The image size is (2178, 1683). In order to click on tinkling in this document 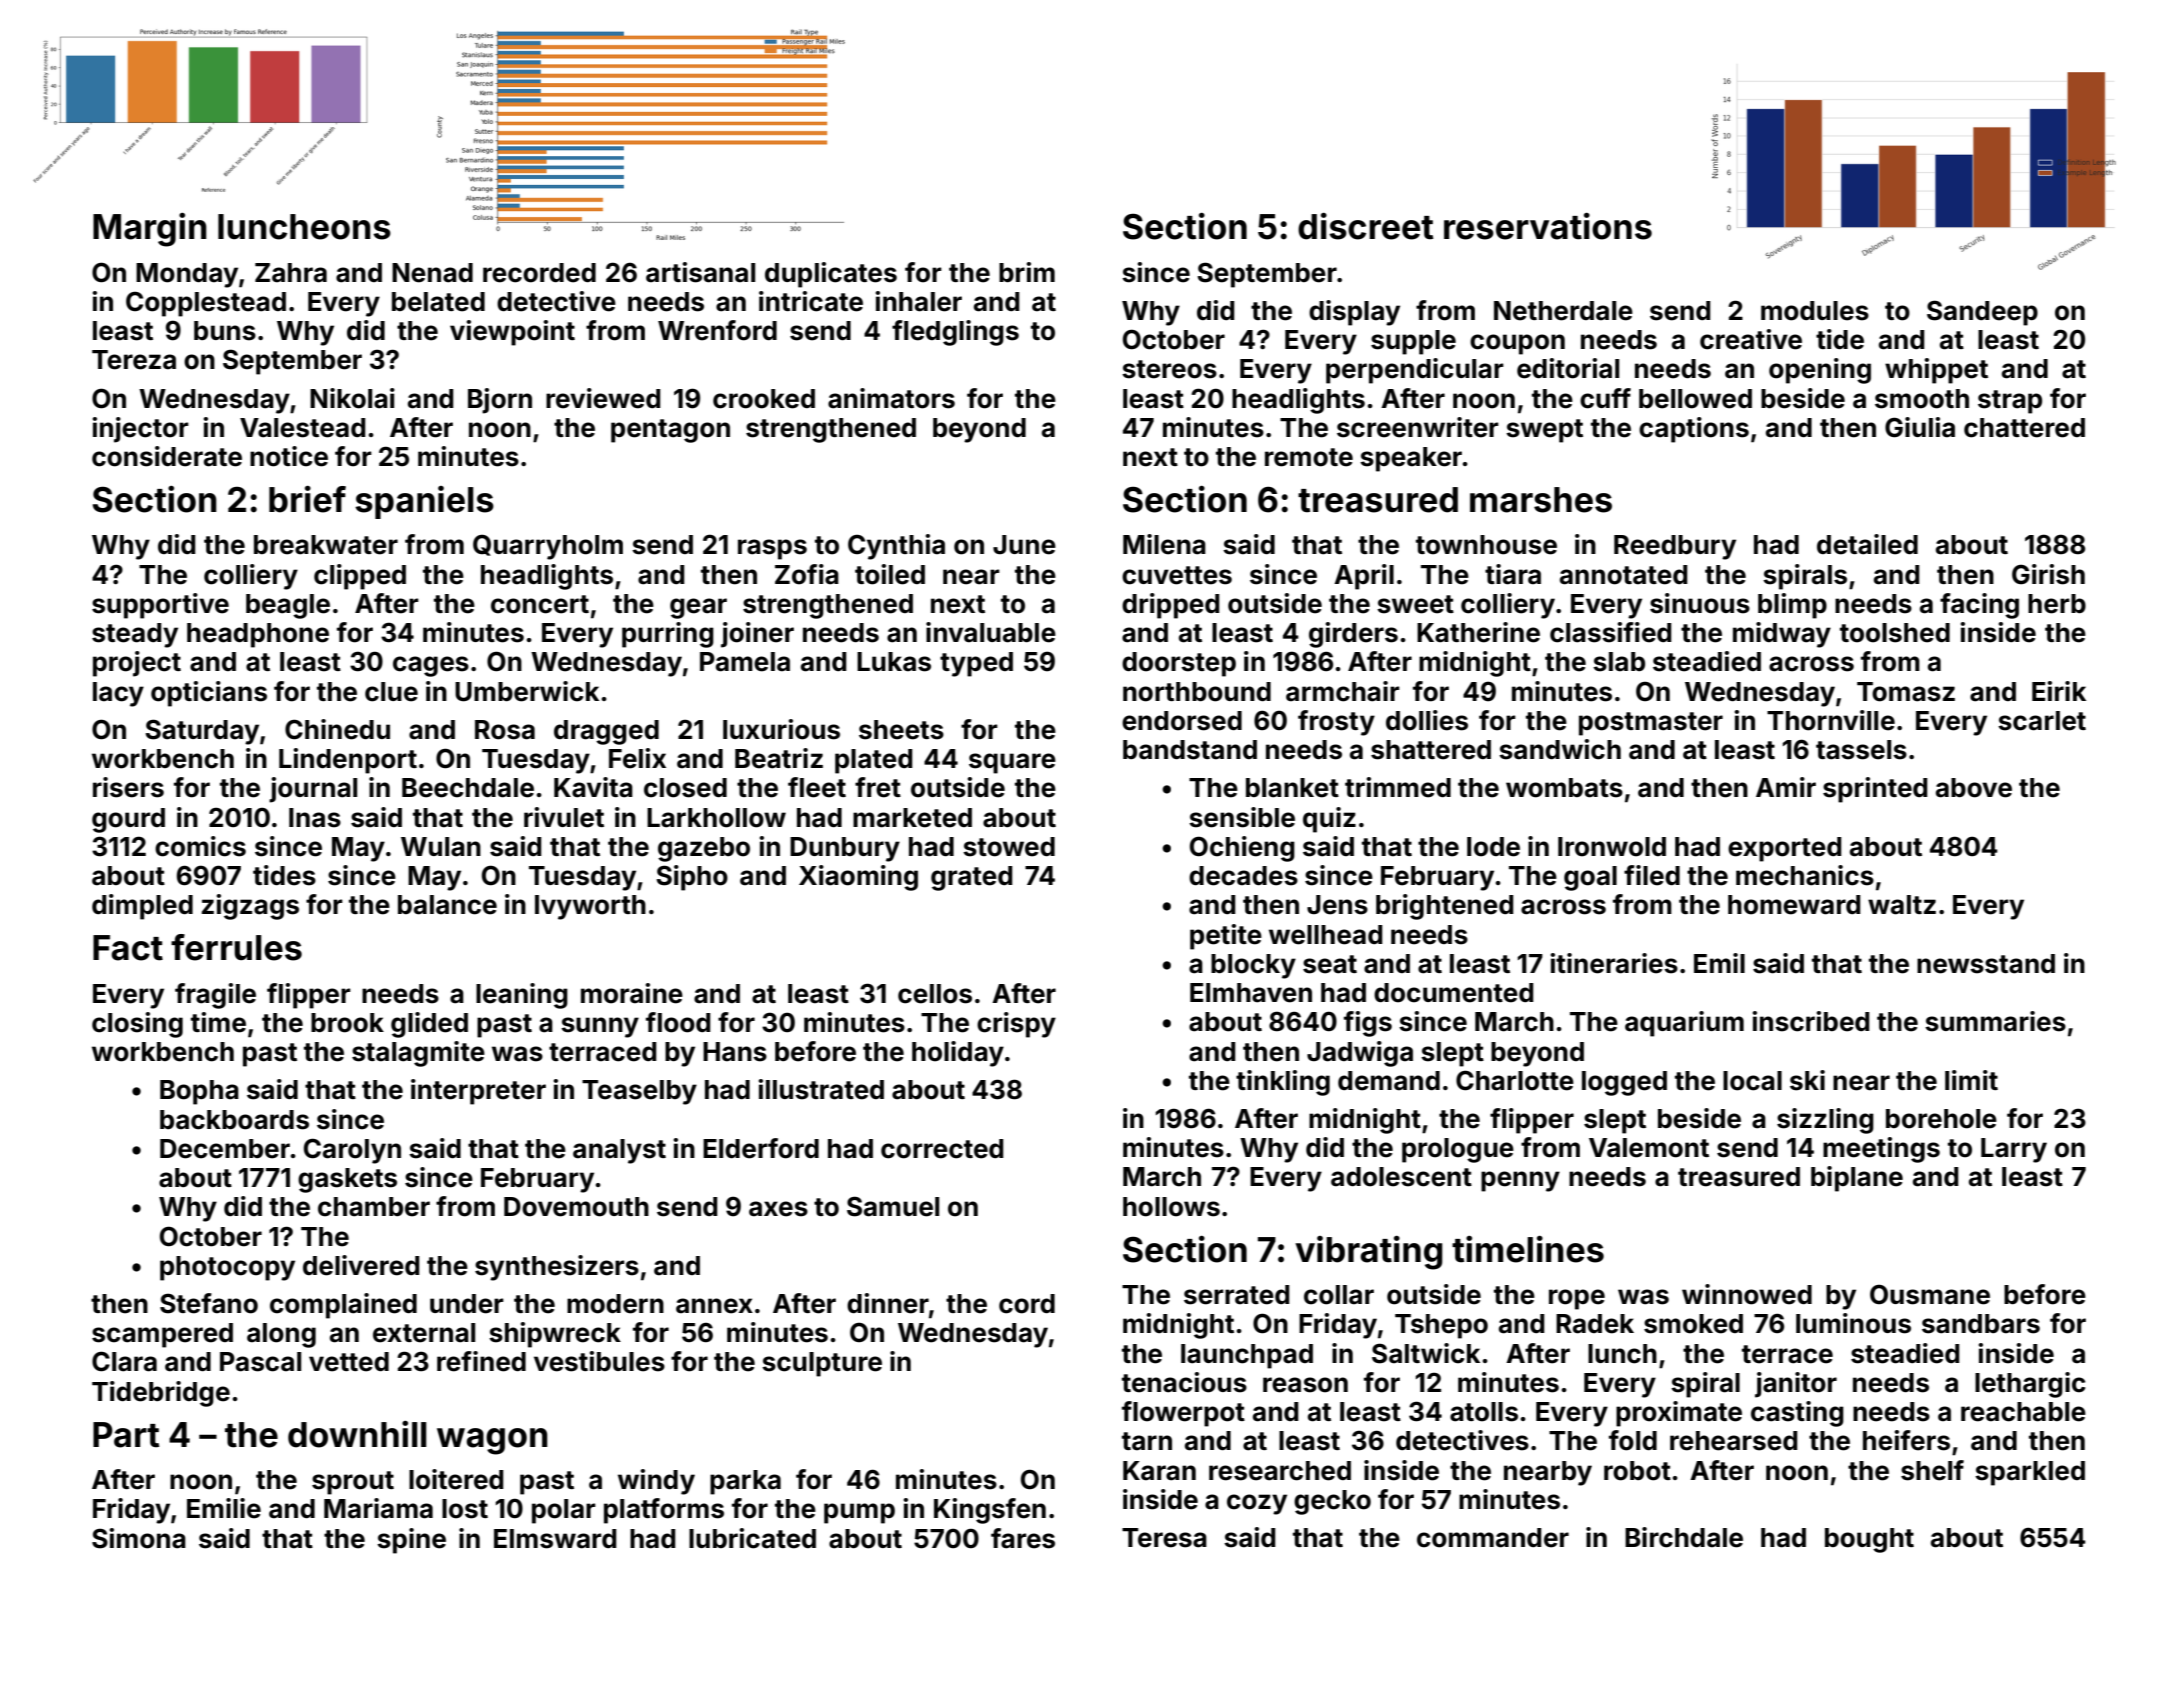, I will do `click(1283, 1083)`.
